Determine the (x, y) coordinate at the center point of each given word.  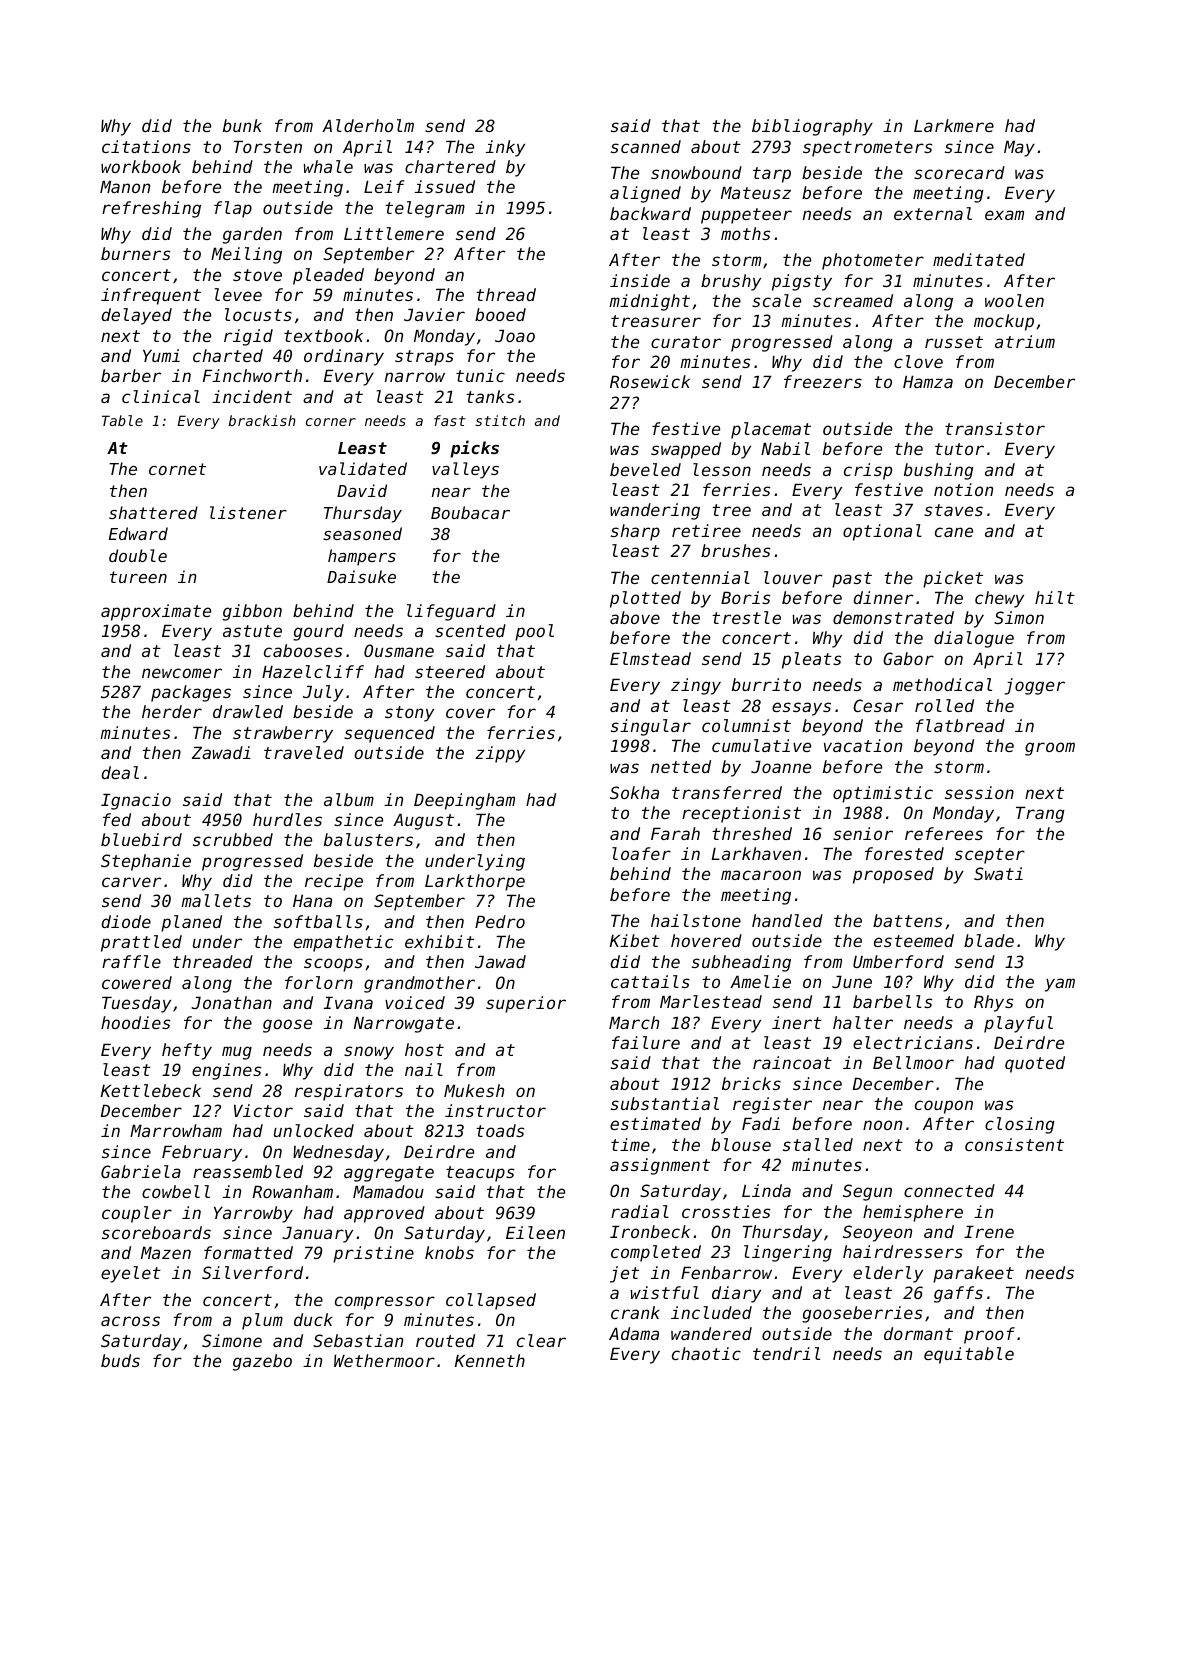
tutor (959, 449)
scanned (646, 146)
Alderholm (368, 125)
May (1019, 148)
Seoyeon (877, 1233)
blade (989, 940)
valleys (465, 470)
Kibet (635, 940)
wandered (711, 1333)
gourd (318, 632)
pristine (373, 1254)
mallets (216, 900)
